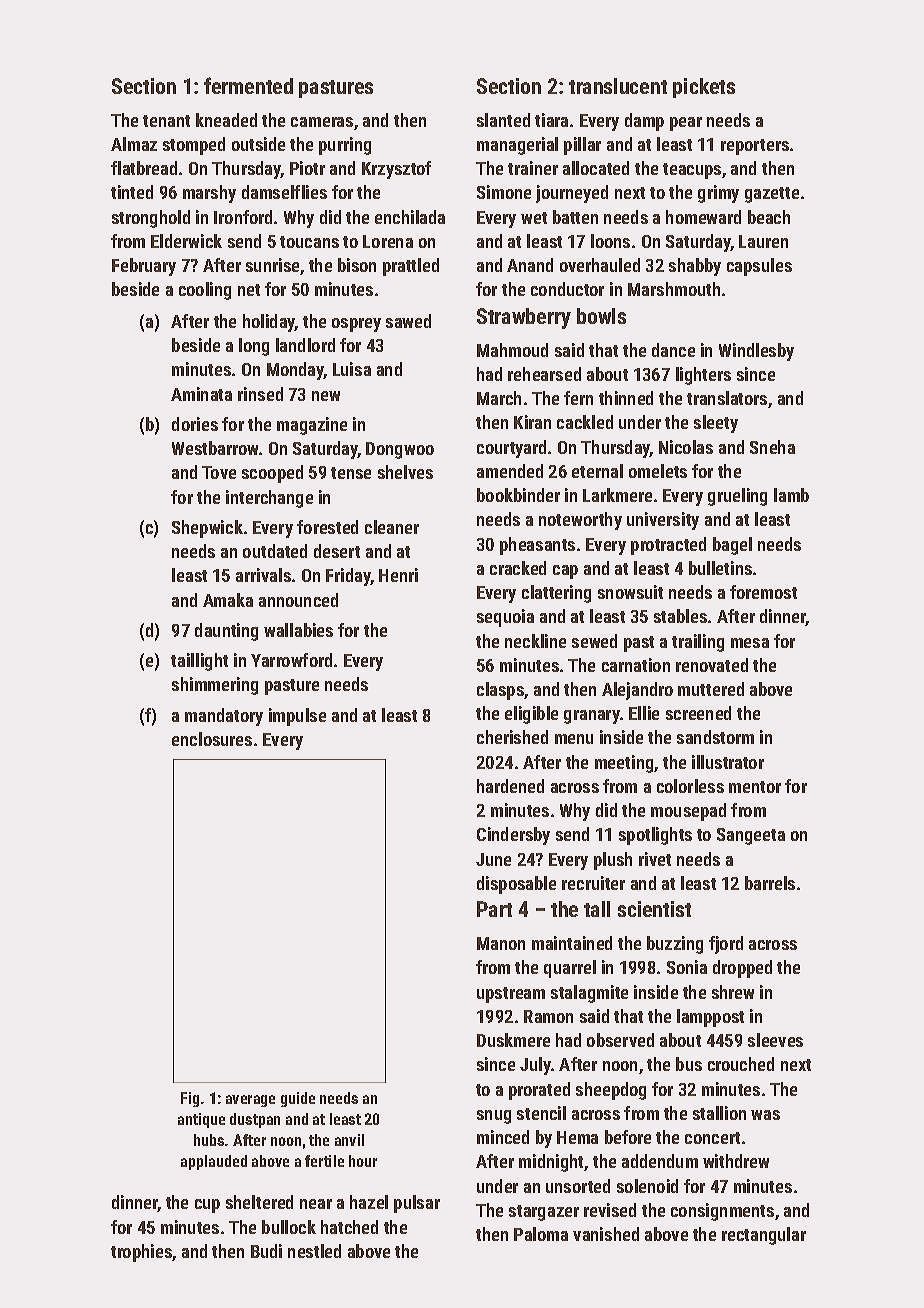 This screenshot has height=1308, width=924. Describe the element at coordinates (392, 527) in the screenshot. I see `cleaner` at that location.
